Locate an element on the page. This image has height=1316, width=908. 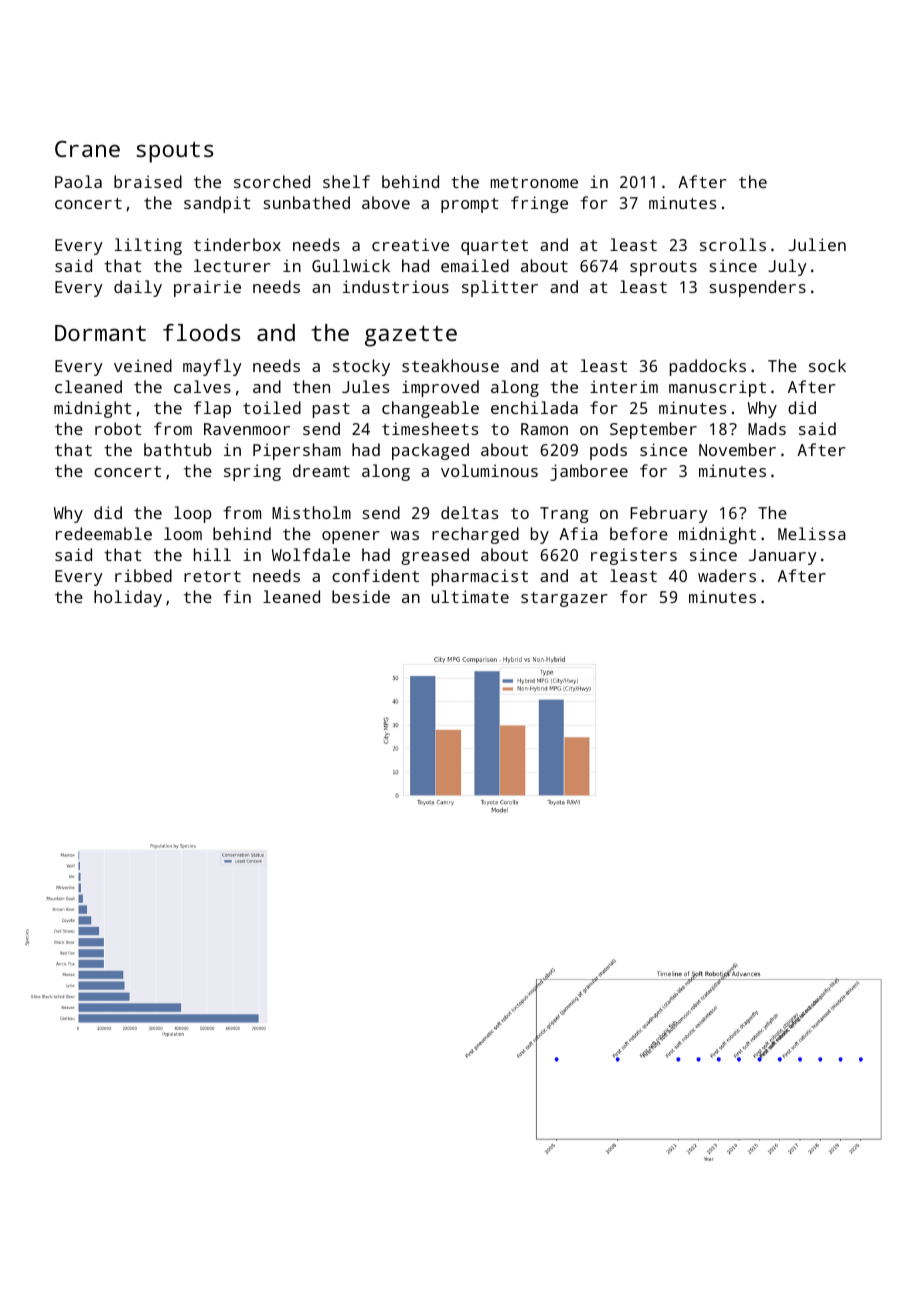
metronome is located at coordinates (534, 182).
